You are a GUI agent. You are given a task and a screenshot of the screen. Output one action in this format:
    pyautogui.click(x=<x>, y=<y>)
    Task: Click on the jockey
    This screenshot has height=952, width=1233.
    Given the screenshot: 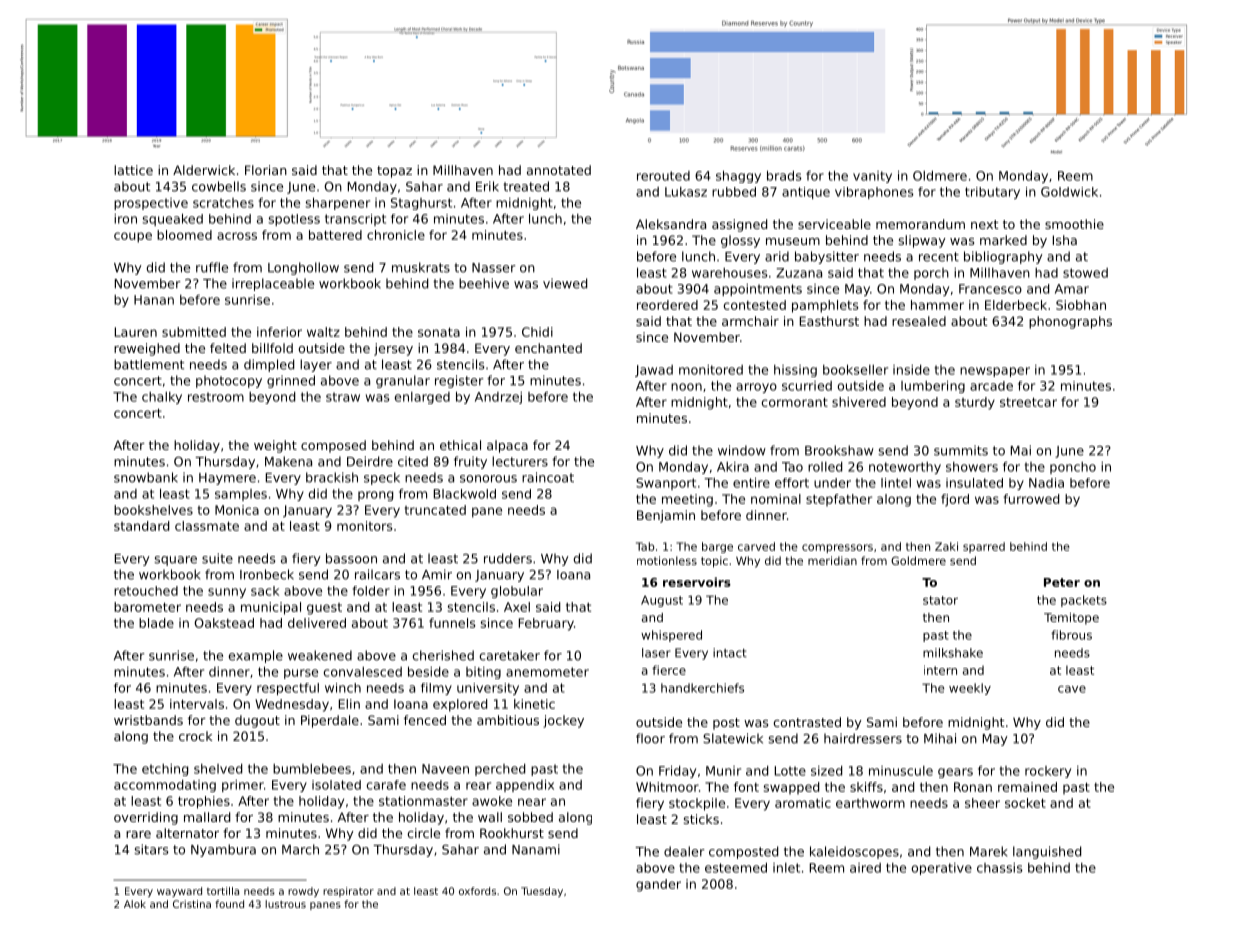 What is the action you would take?
    pyautogui.click(x=563, y=721)
